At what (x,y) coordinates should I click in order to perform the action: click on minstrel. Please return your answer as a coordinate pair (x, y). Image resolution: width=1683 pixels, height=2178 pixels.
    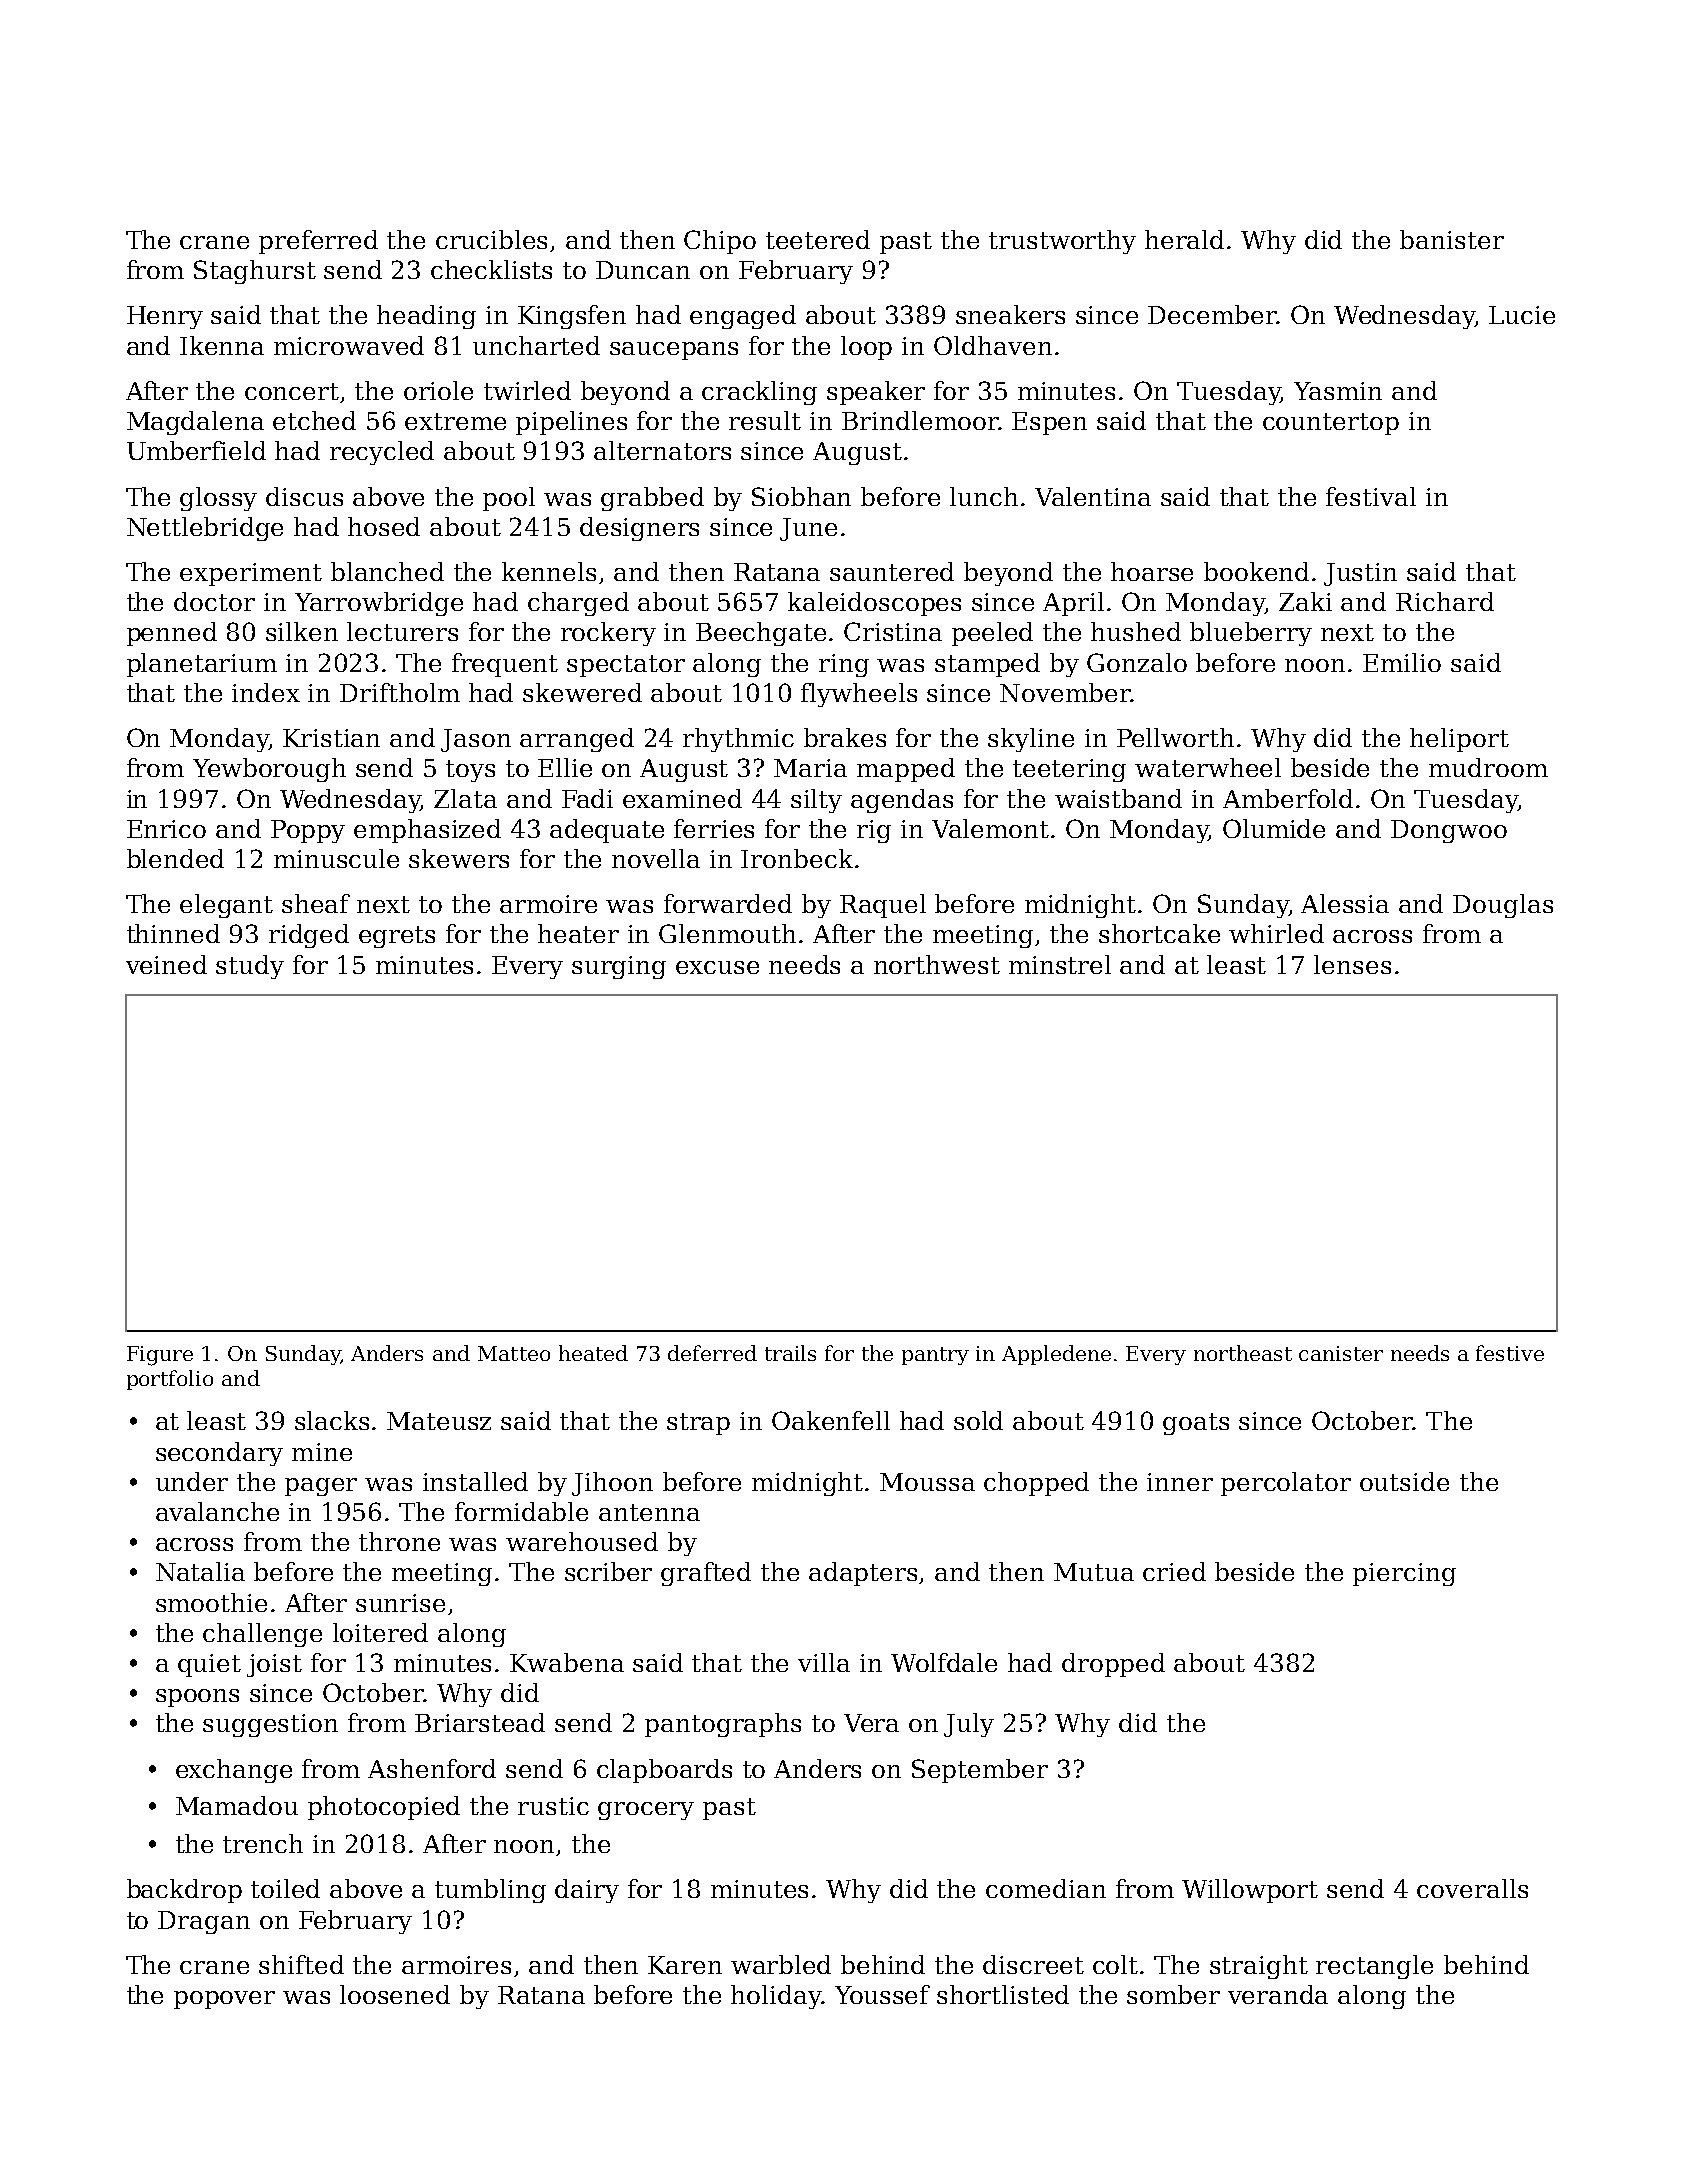
    Looking at the image, I should click on (1060, 964).
